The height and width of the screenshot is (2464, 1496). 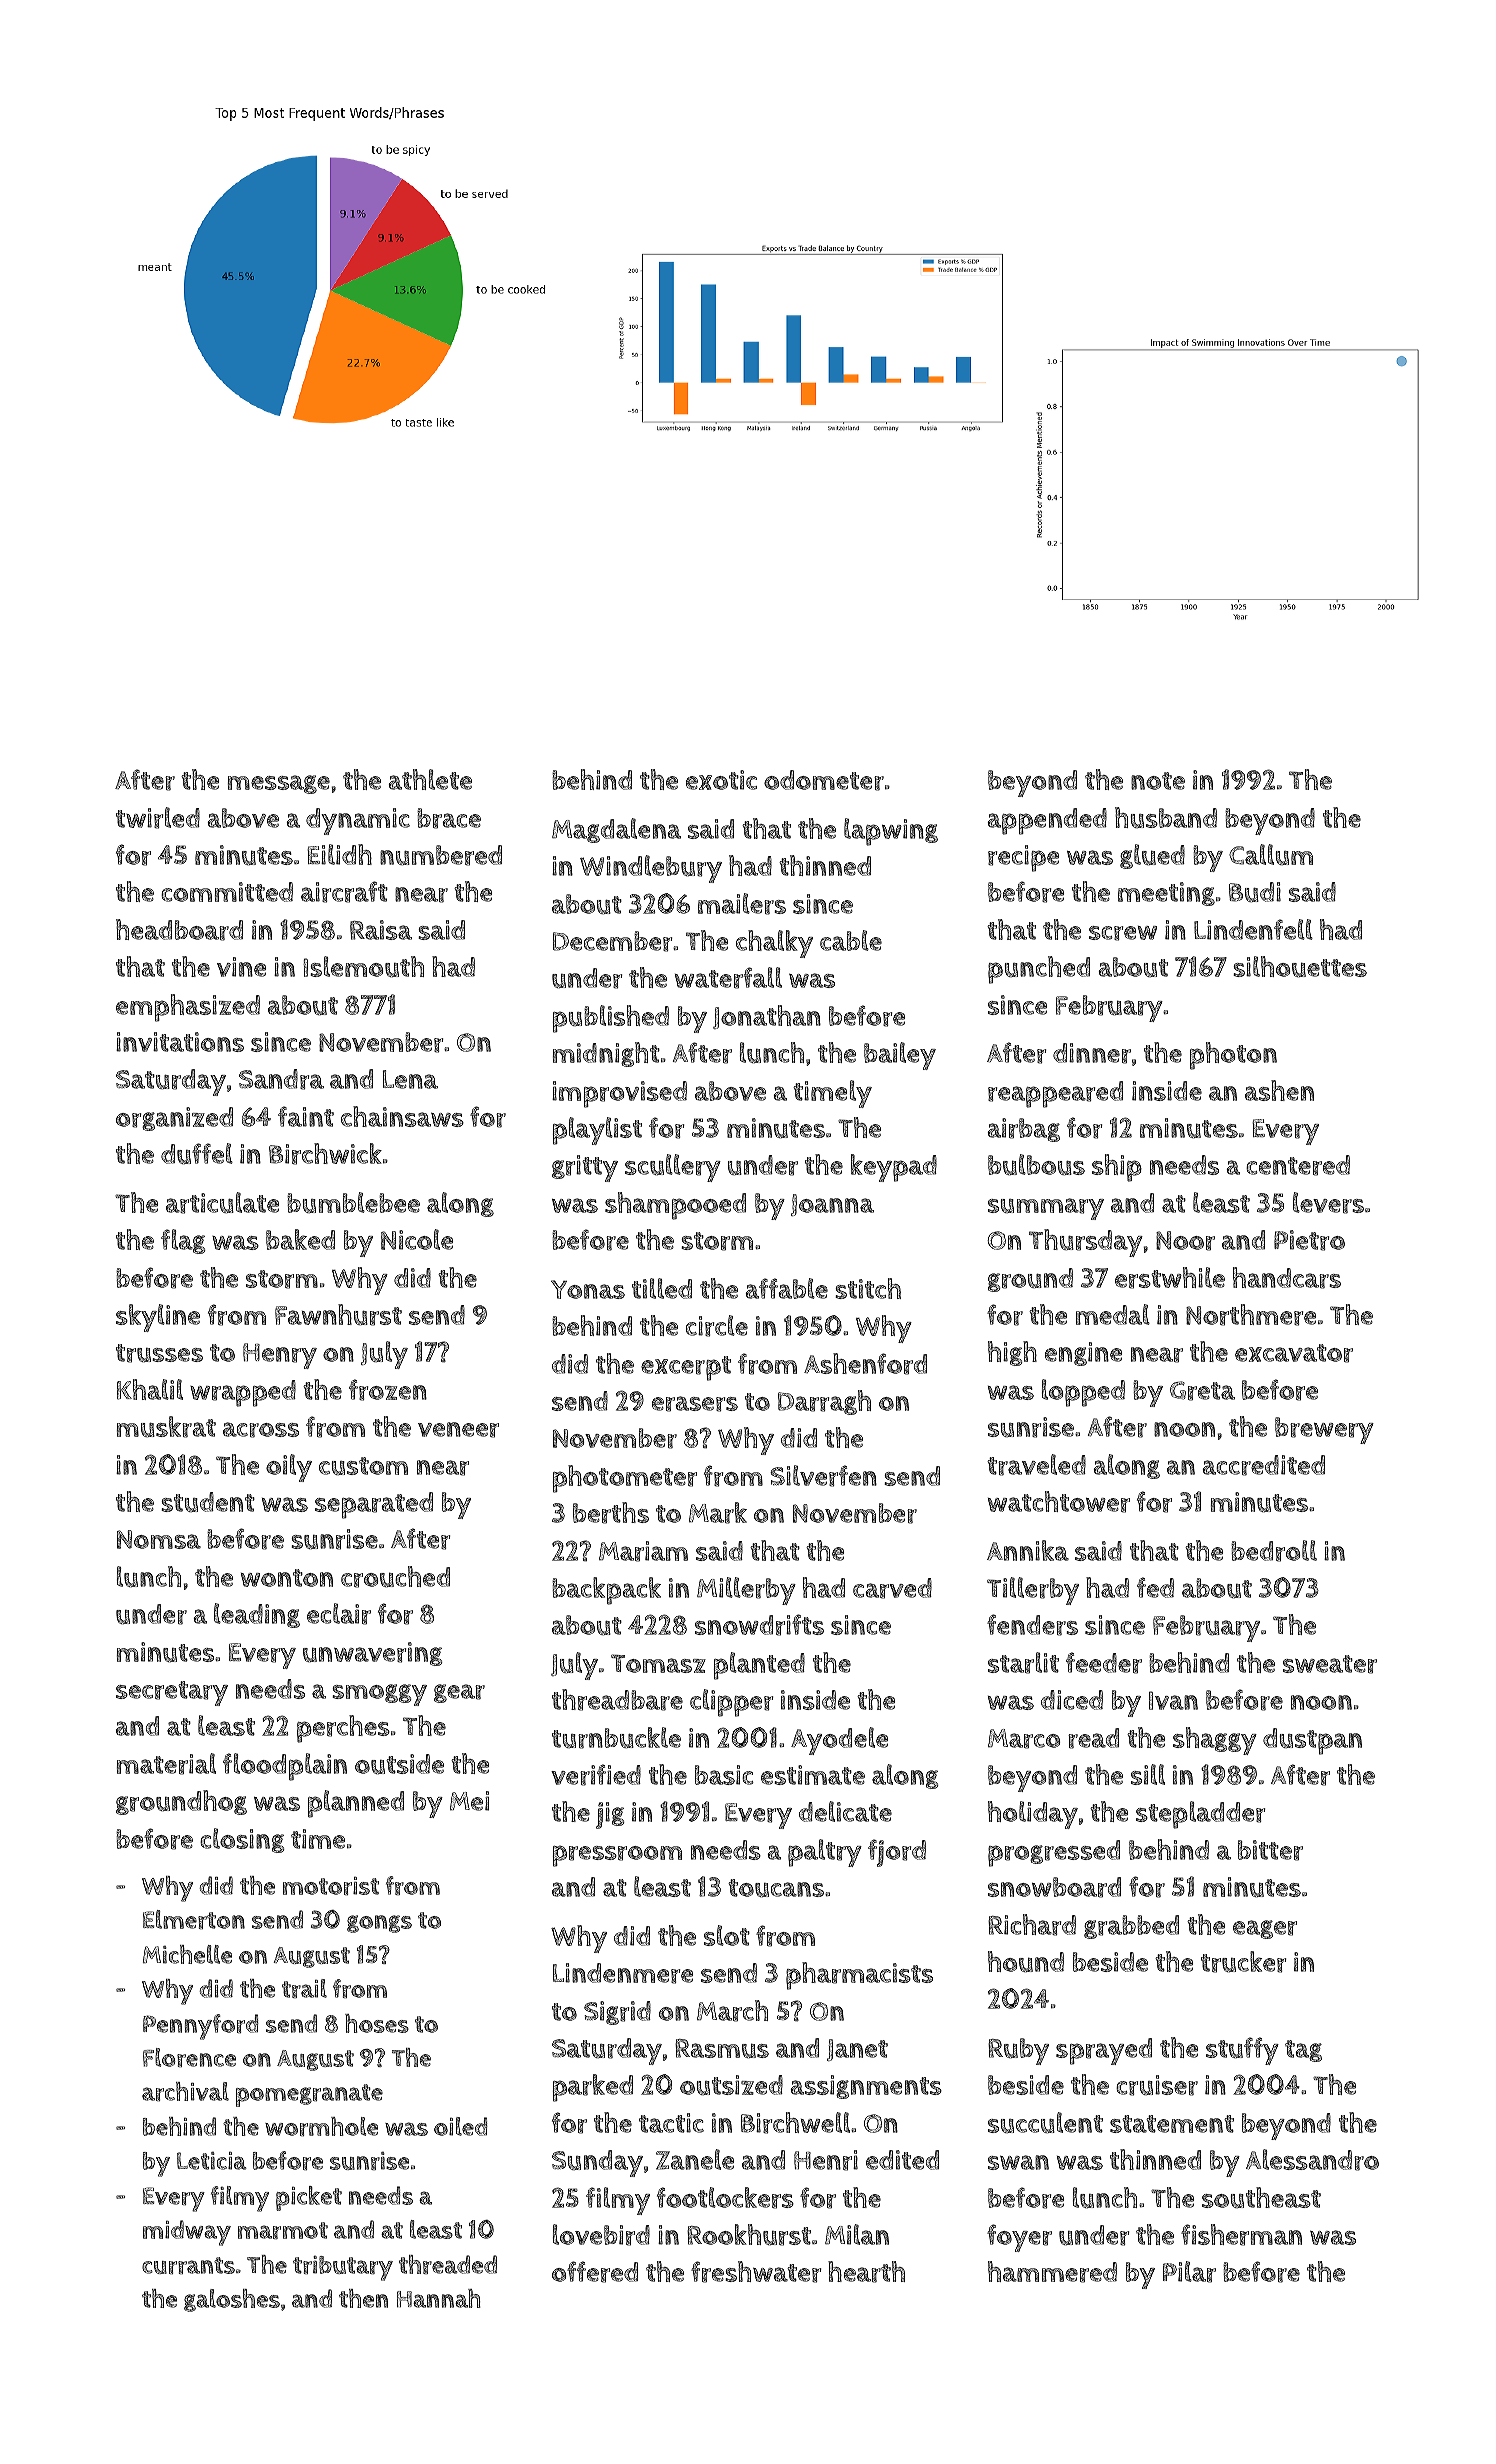 I want to click on Pilar, so click(x=1189, y=2272).
